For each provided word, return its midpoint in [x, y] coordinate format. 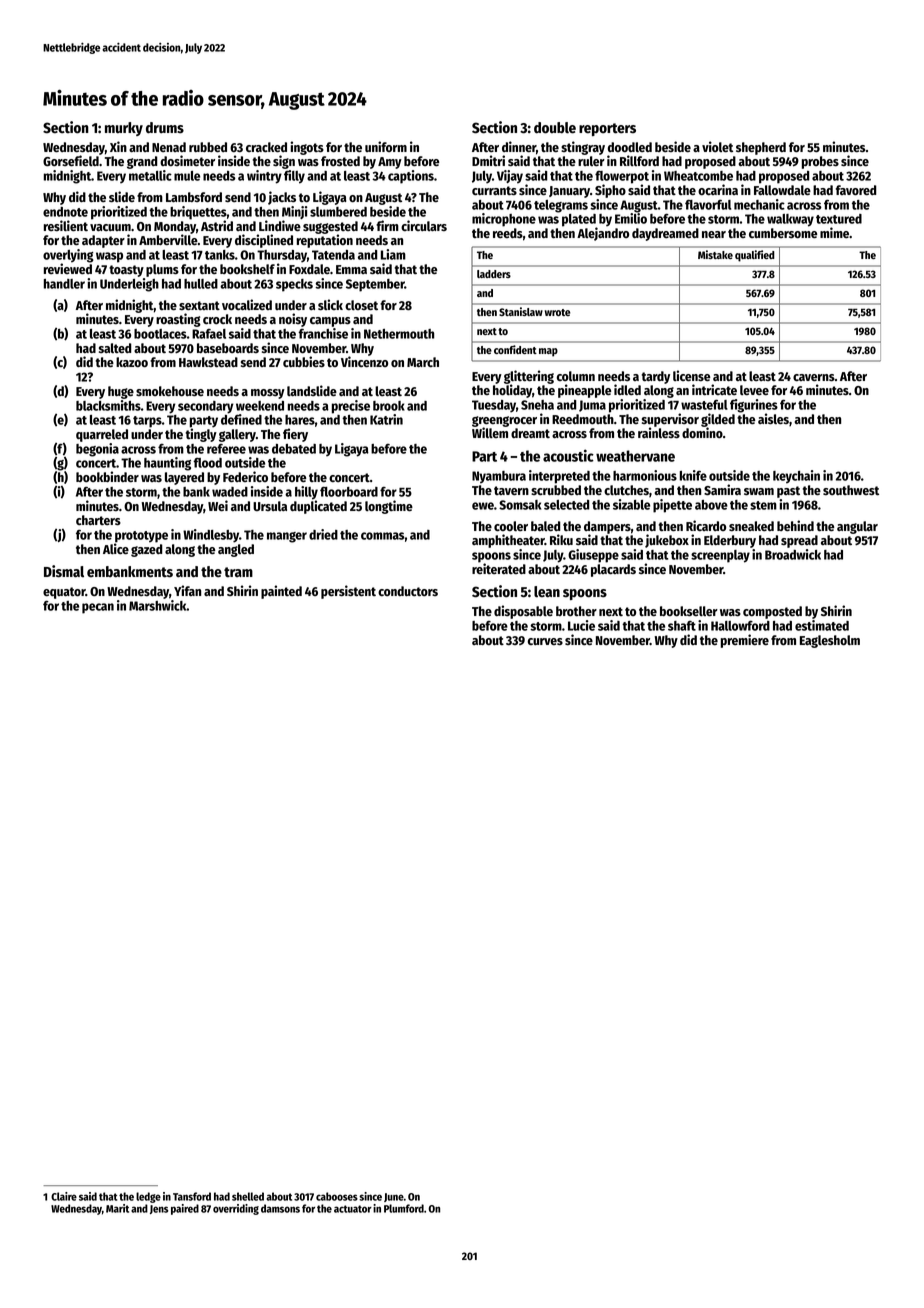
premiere [745, 641]
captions [411, 177]
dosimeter [187, 161]
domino [702, 433]
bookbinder [107, 476]
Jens [159, 1209]
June [394, 1197]
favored [856, 190]
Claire [64, 1196]
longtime [389, 507]
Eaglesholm [830, 641]
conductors [408, 591]
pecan [98, 608]
